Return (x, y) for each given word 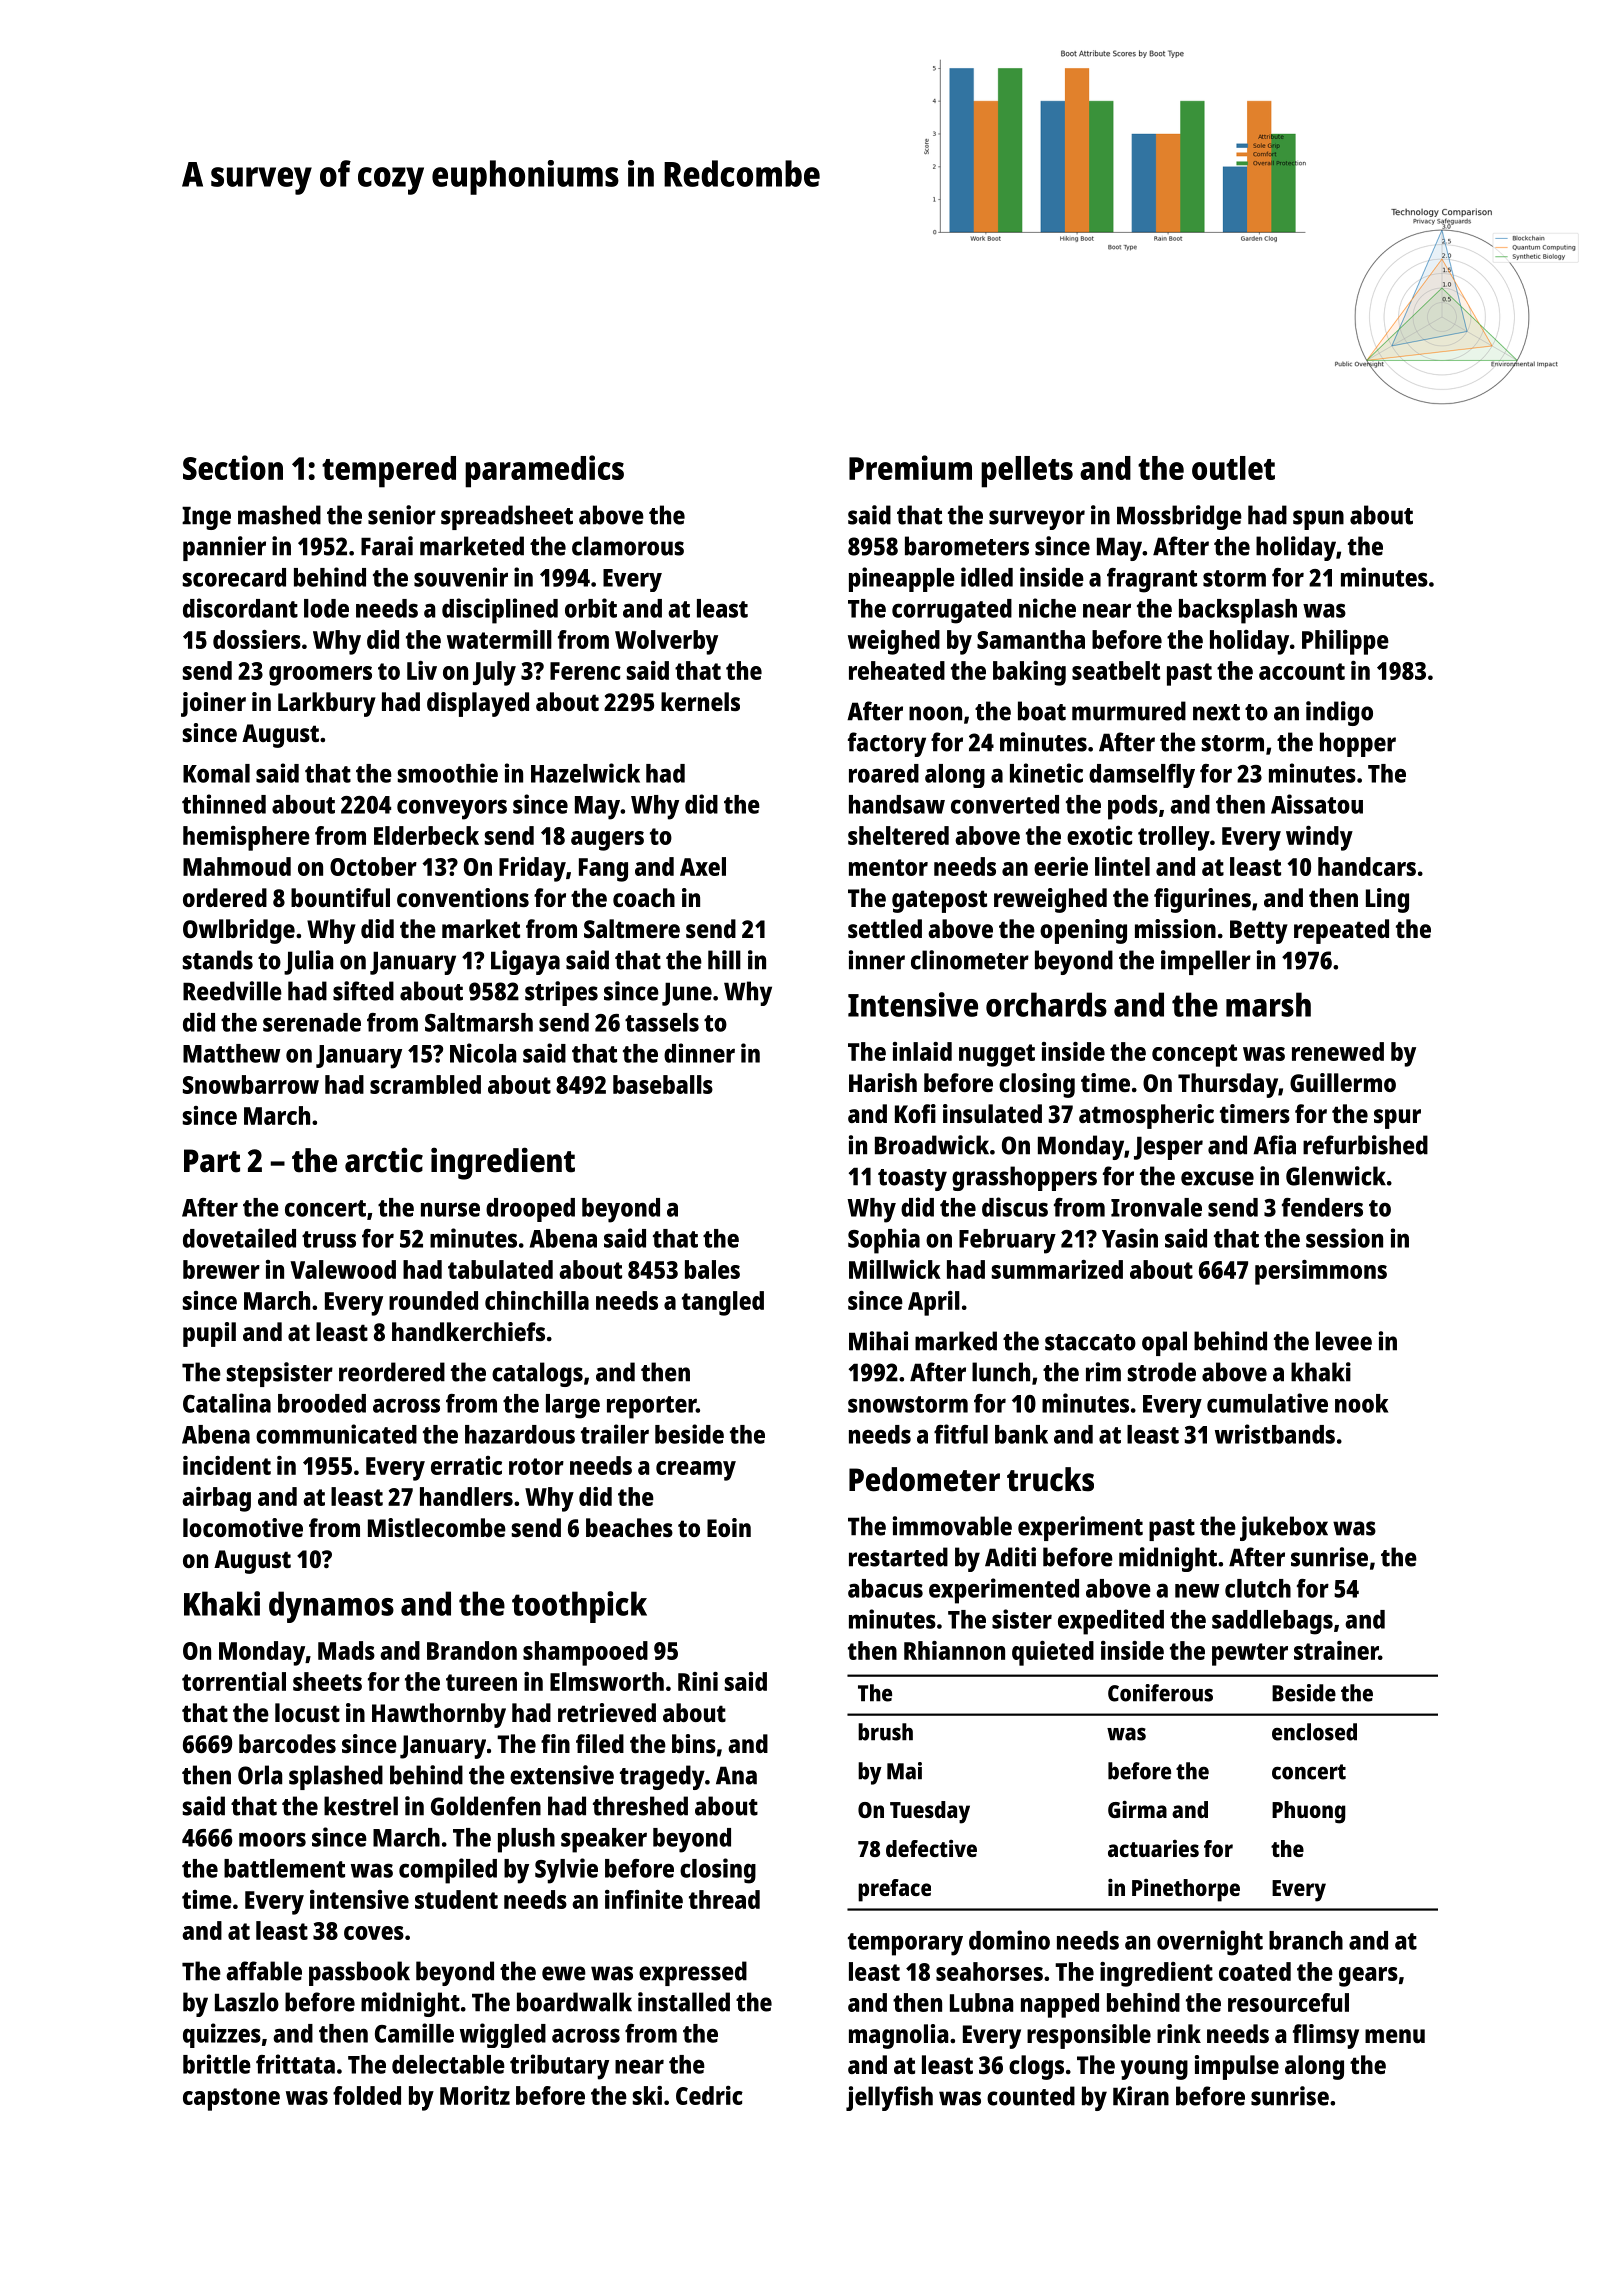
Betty (1259, 932)
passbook (359, 1973)
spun (1318, 520)
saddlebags (1272, 1622)
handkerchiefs (468, 1331)
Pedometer (924, 1479)
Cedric (709, 2095)
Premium (910, 467)
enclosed (1314, 1732)
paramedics (544, 471)
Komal (216, 773)
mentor (888, 867)
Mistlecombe (437, 1527)
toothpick (579, 1607)
